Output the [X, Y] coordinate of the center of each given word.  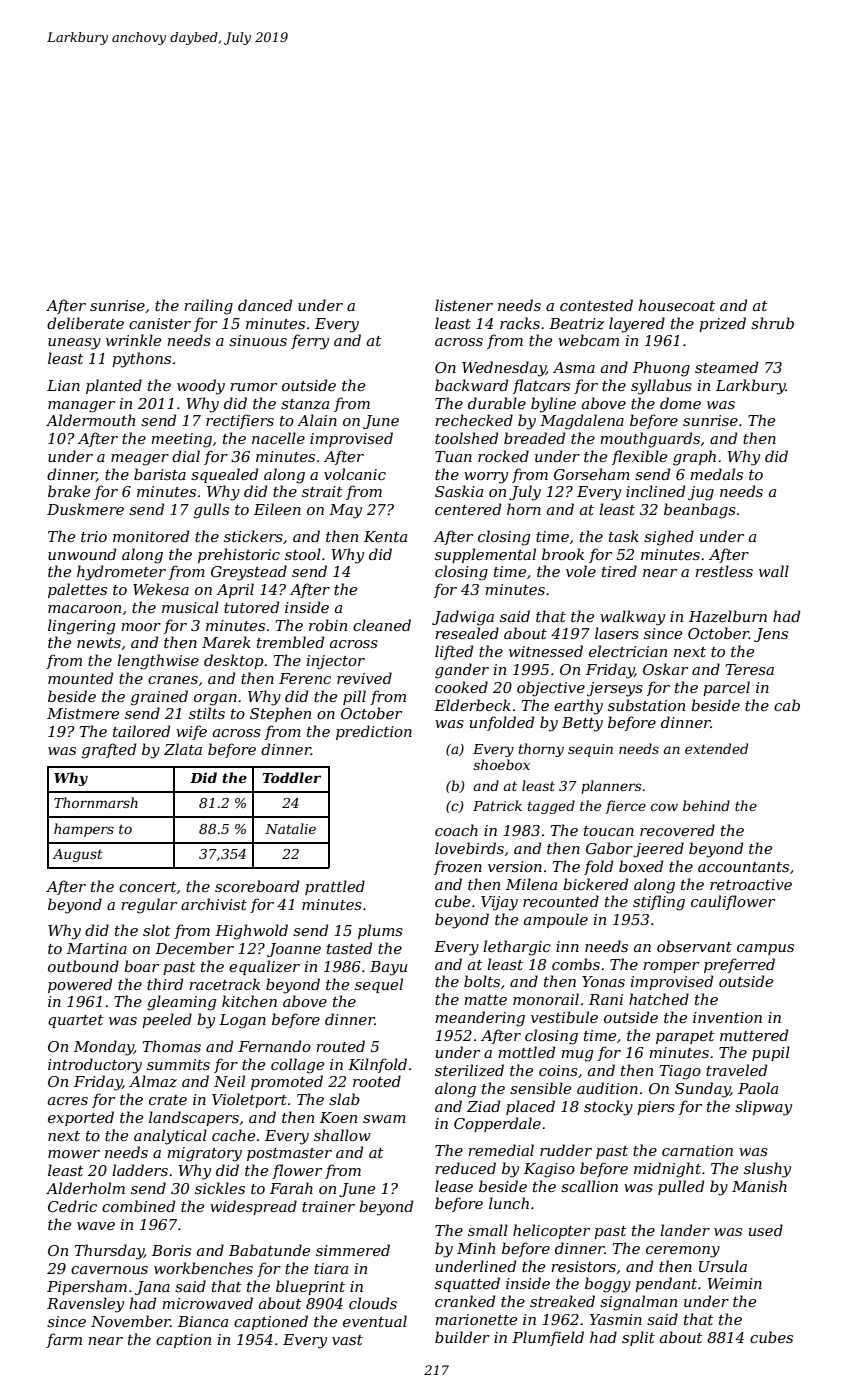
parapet [685, 1037]
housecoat [676, 305]
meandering [480, 1019]
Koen [338, 1117]
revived [364, 678]
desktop [234, 661]
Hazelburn [728, 616]
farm [64, 1340]
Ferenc [305, 678]
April [235, 590]
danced [265, 305]
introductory [95, 1066]
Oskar [665, 669]
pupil [771, 1053]
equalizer [264, 967]
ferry [310, 342]
